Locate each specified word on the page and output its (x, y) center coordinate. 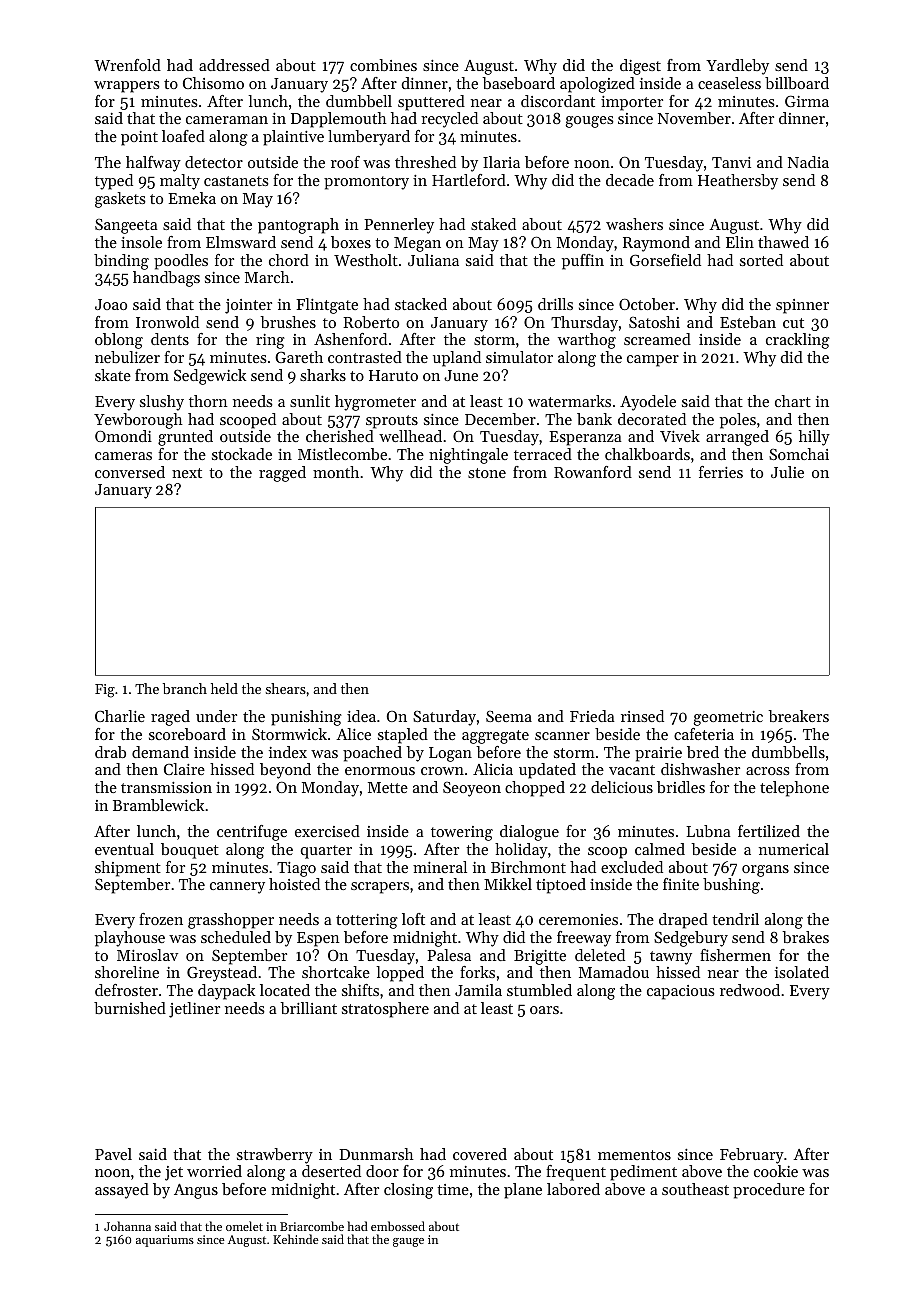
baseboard (518, 83)
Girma (807, 101)
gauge (408, 1242)
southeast (695, 1189)
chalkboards (647, 454)
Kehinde (296, 1239)
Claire (184, 769)
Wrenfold (127, 65)
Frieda (592, 716)
